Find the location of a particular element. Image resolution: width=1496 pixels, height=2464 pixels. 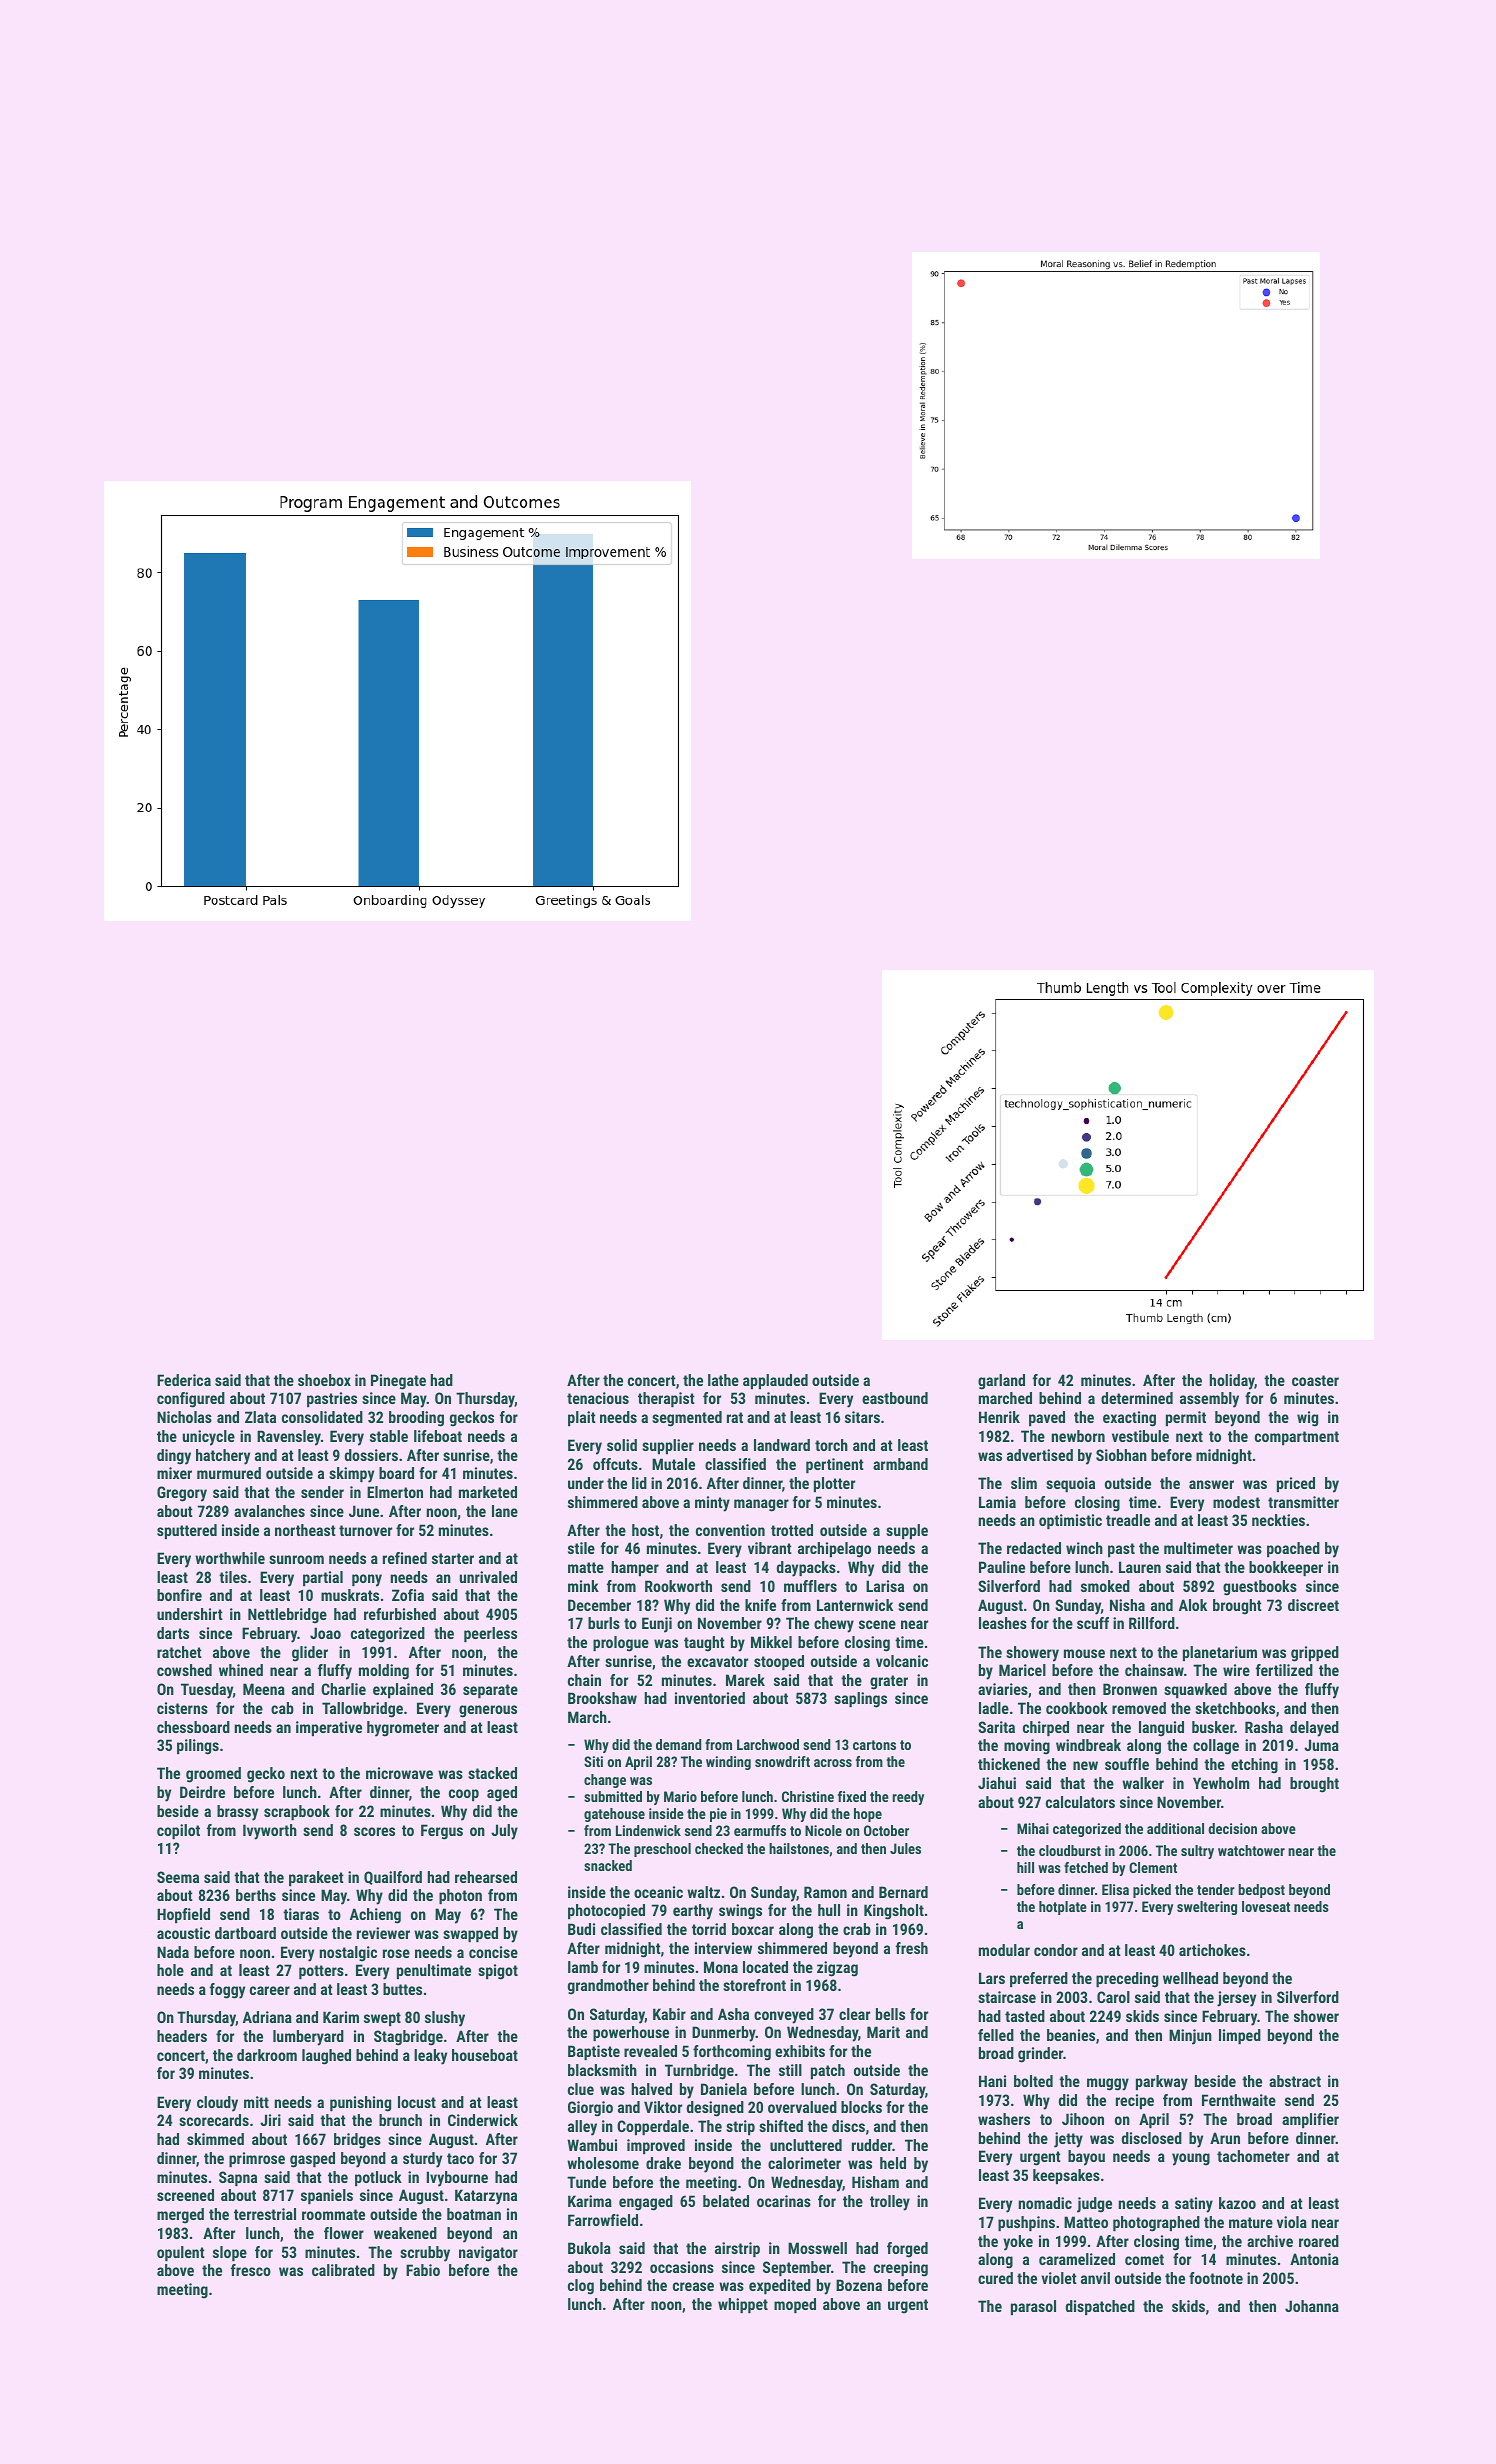

held is located at coordinates (893, 2163).
